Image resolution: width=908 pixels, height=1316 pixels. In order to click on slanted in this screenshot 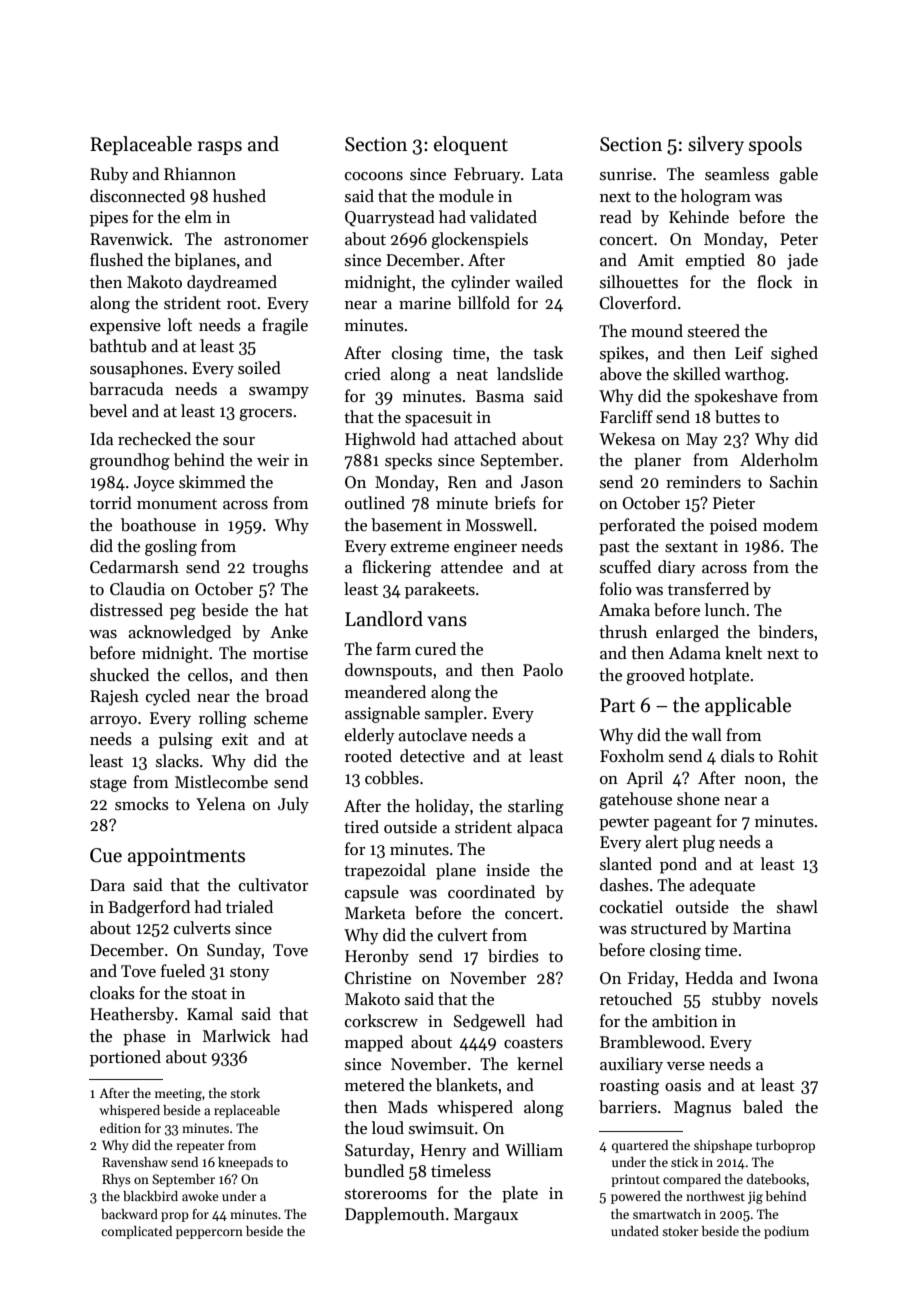, I will do `click(626, 864)`.
